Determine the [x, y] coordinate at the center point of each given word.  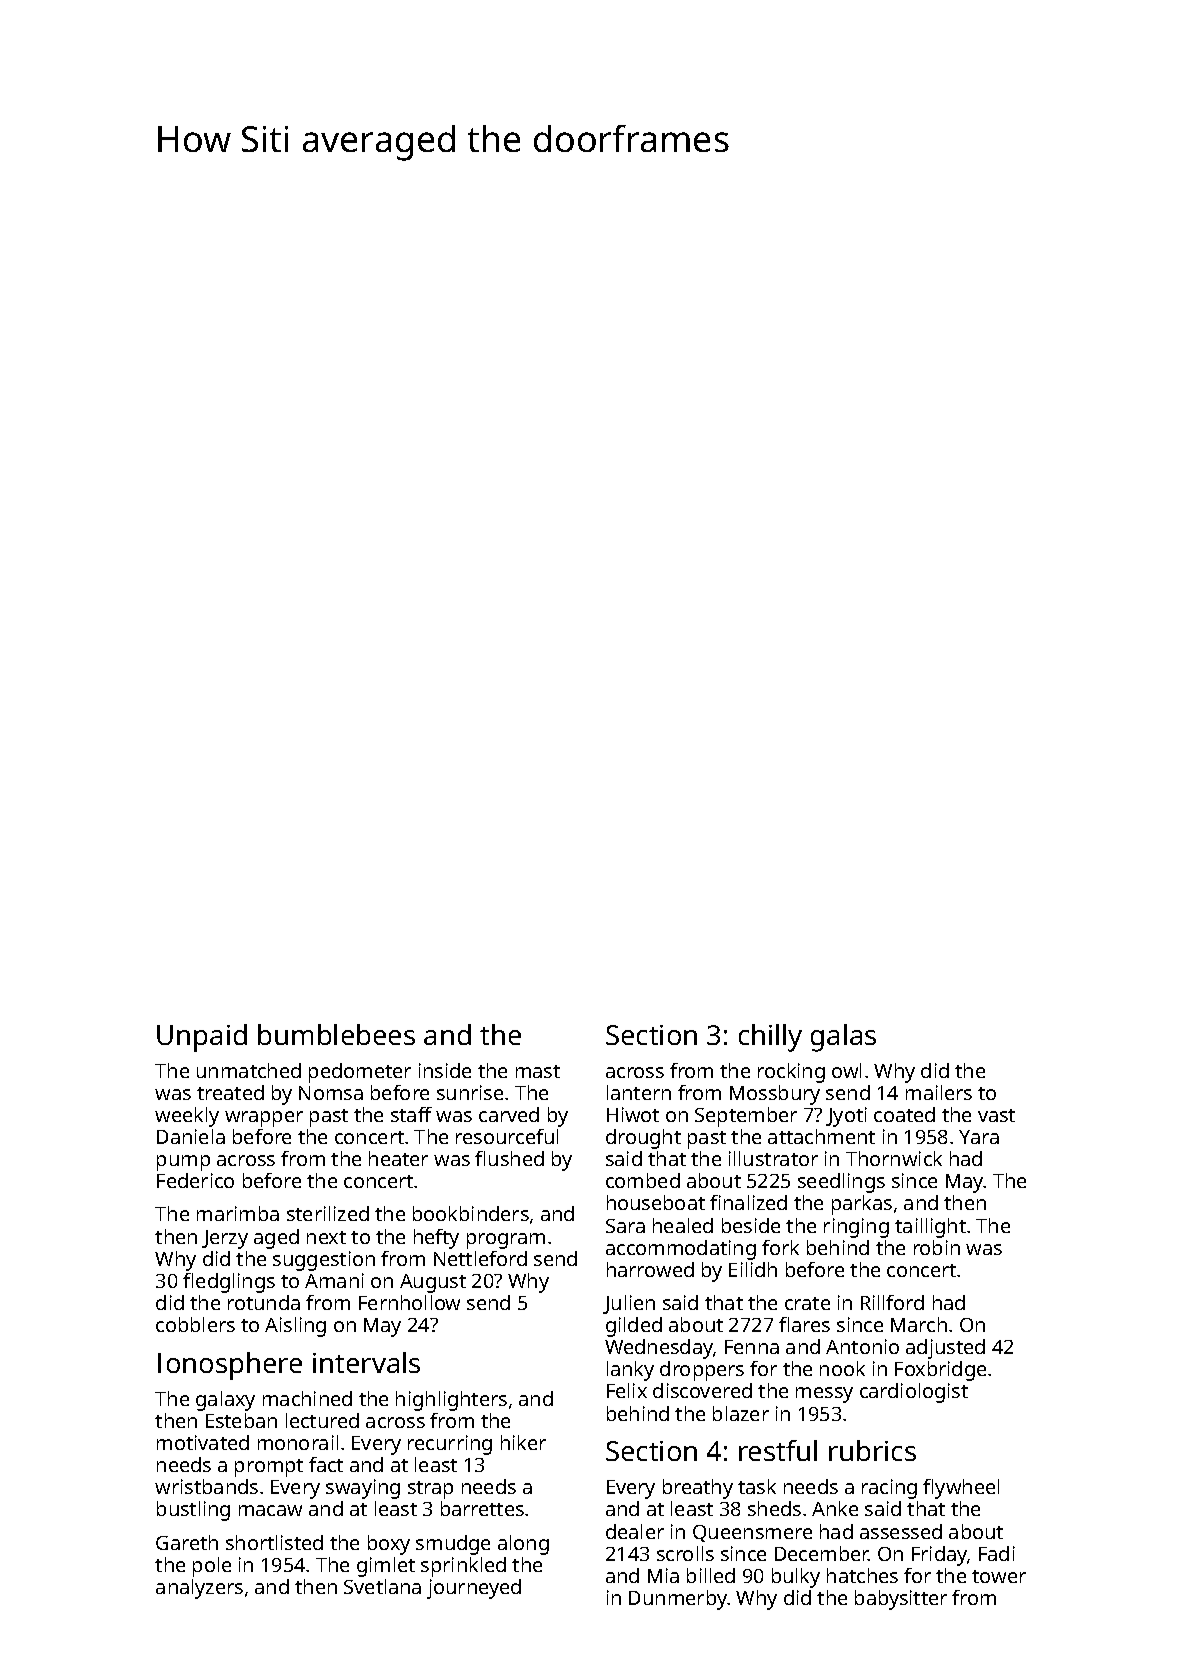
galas [843, 1038]
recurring [450, 1445]
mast [538, 1071]
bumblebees [336, 1034]
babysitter [901, 1600]
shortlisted [274, 1542]
